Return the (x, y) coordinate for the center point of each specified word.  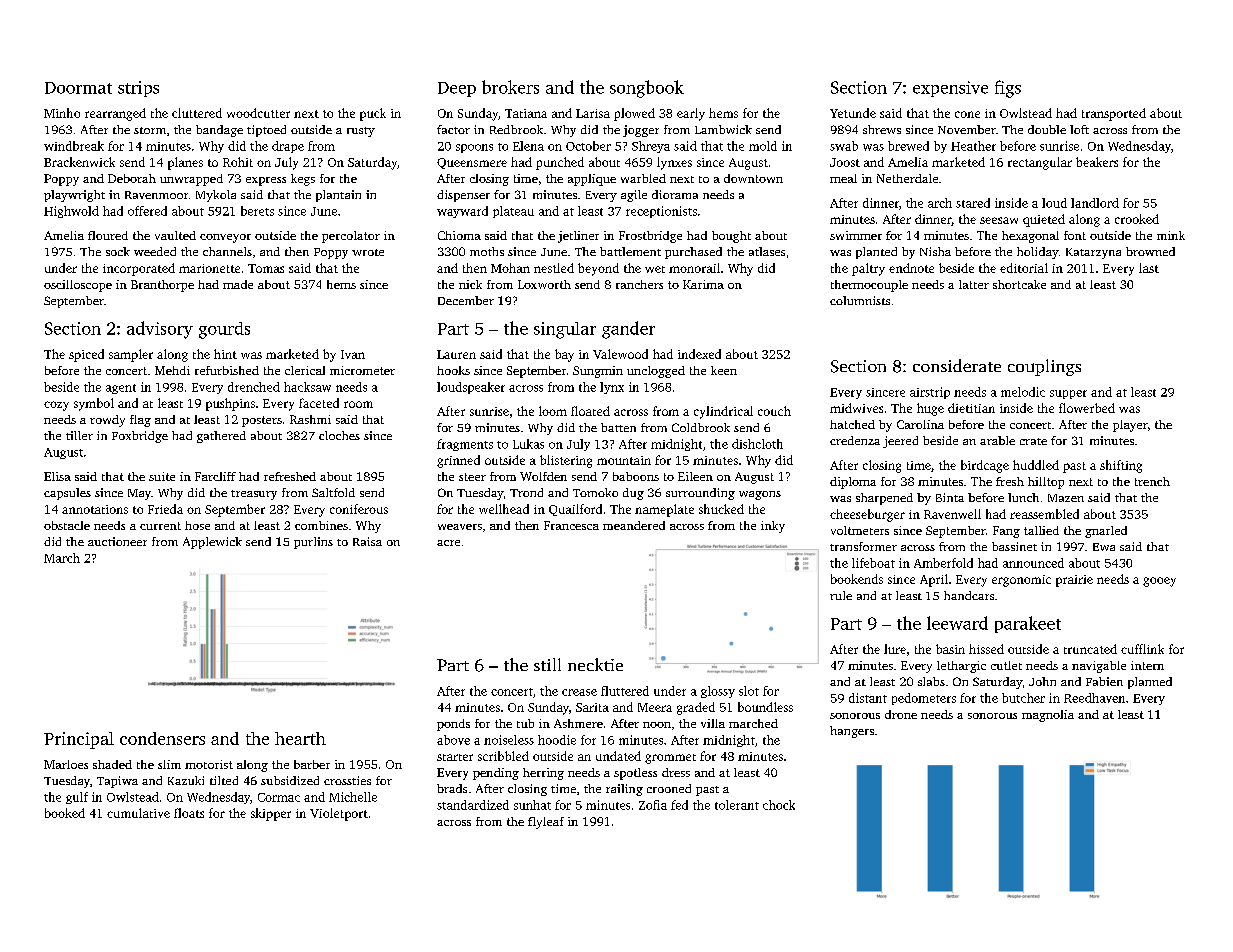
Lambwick (723, 129)
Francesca (571, 525)
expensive (950, 89)
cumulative (138, 813)
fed (679, 805)
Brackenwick (79, 162)
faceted (319, 403)
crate (1033, 441)
